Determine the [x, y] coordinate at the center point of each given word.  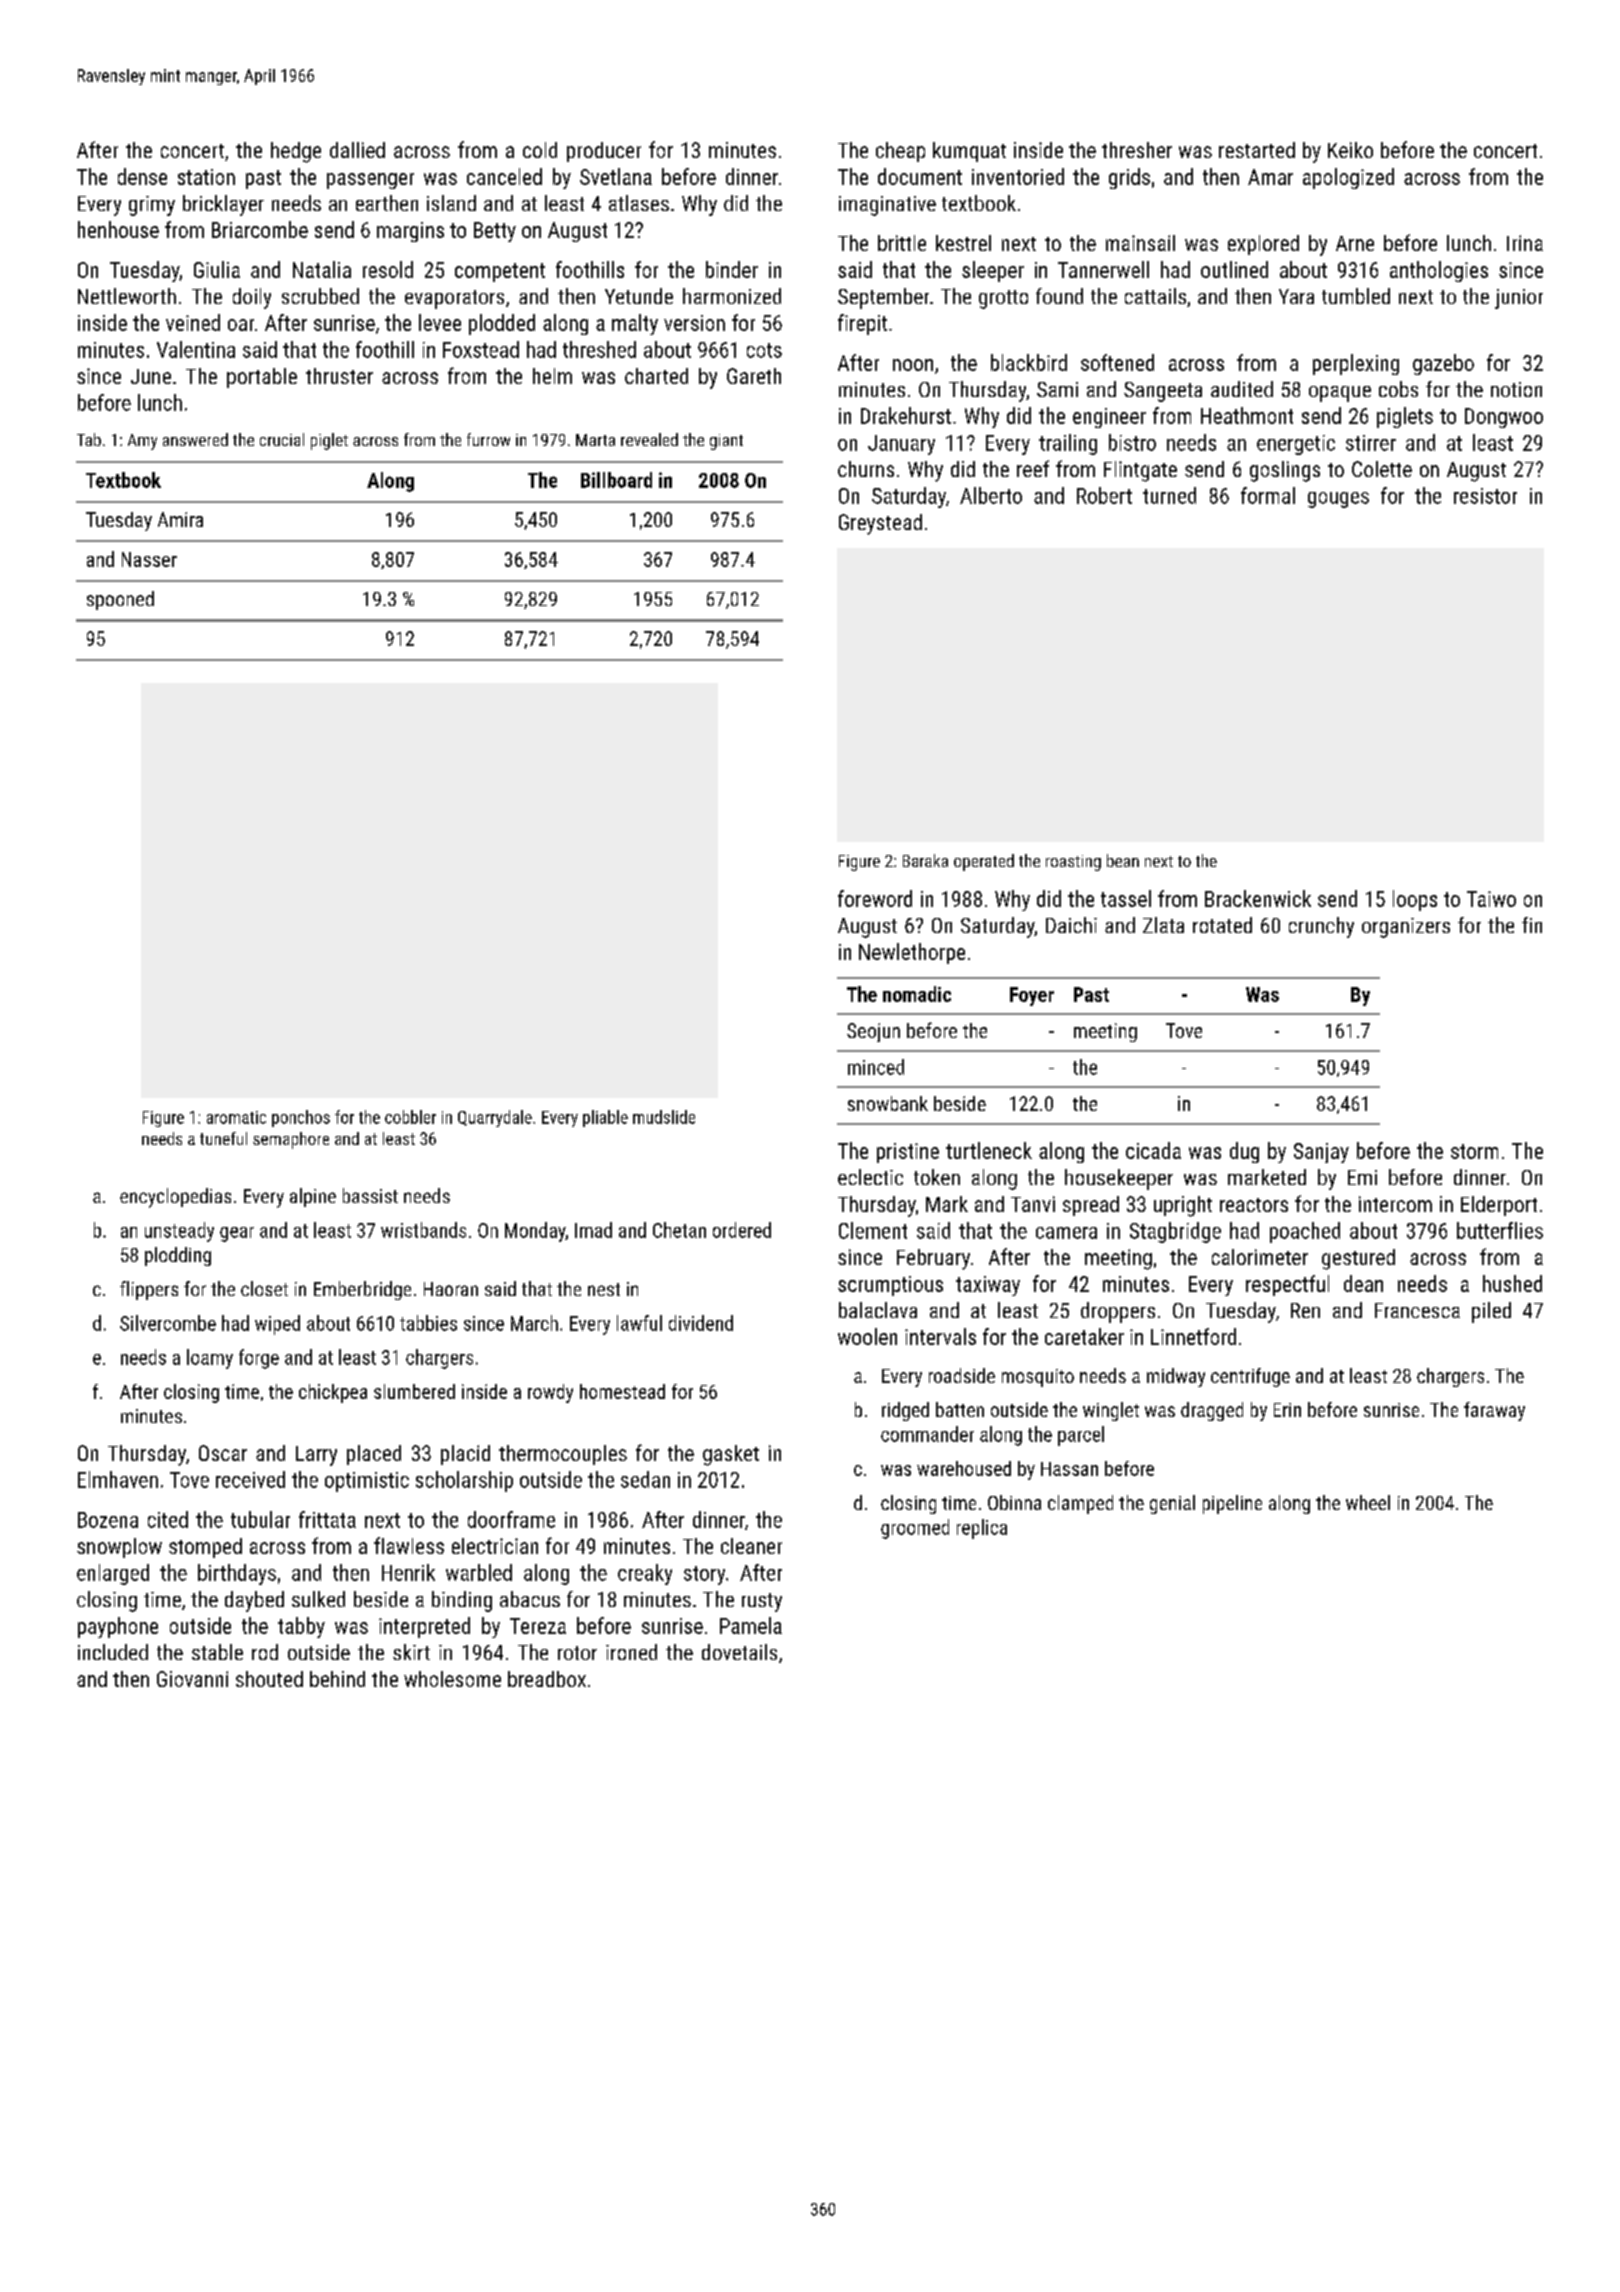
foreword [875, 898]
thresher [1137, 150]
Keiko [1350, 150]
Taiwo [1491, 899]
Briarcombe [260, 229]
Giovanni [192, 1679]
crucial [282, 439]
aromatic [236, 1117]
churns [866, 469]
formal [1268, 495]
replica [982, 1529]
